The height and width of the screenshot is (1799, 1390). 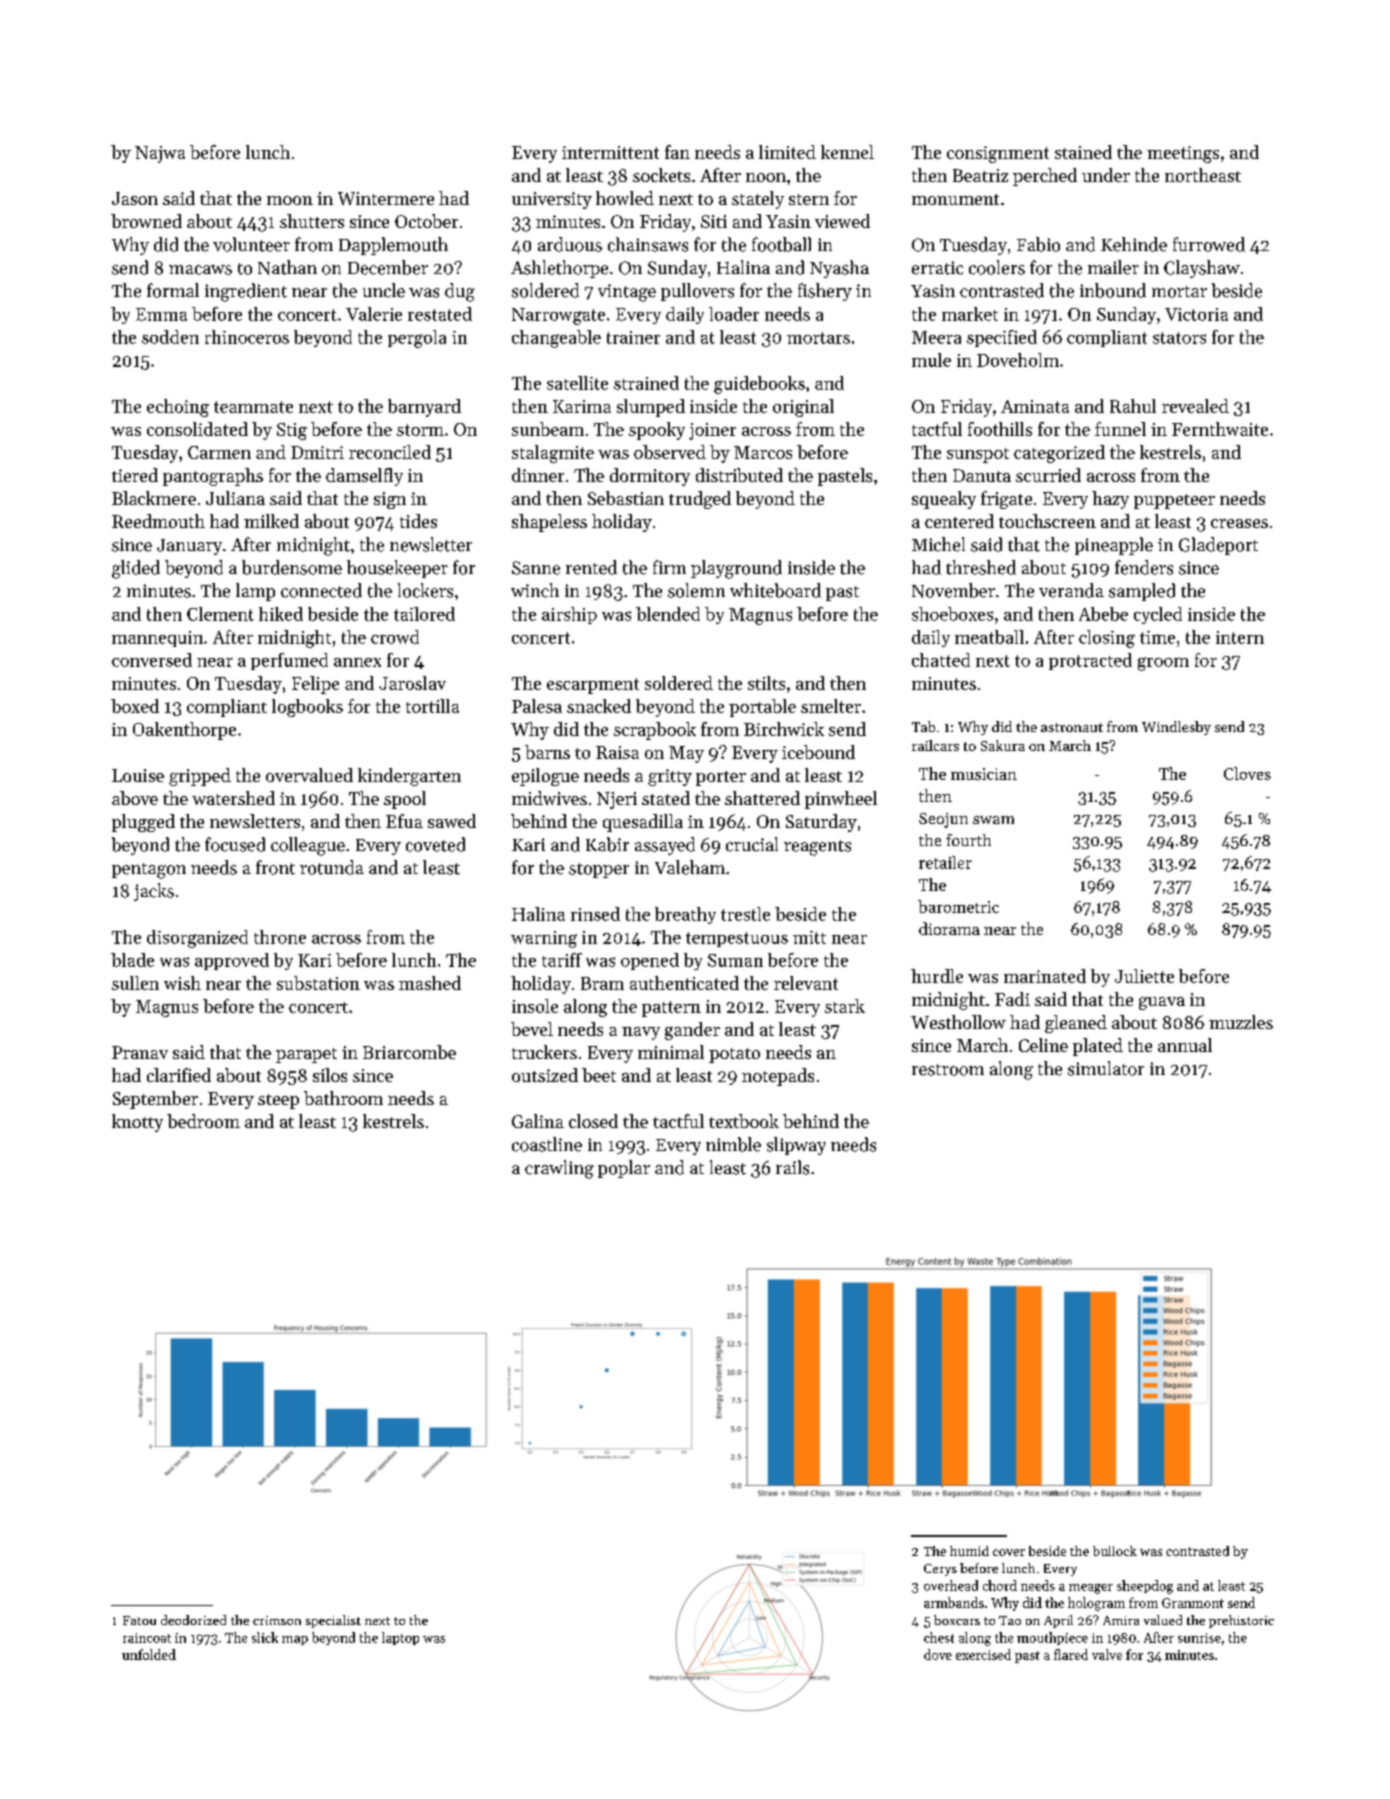 I want to click on Wintermere, so click(x=386, y=198).
